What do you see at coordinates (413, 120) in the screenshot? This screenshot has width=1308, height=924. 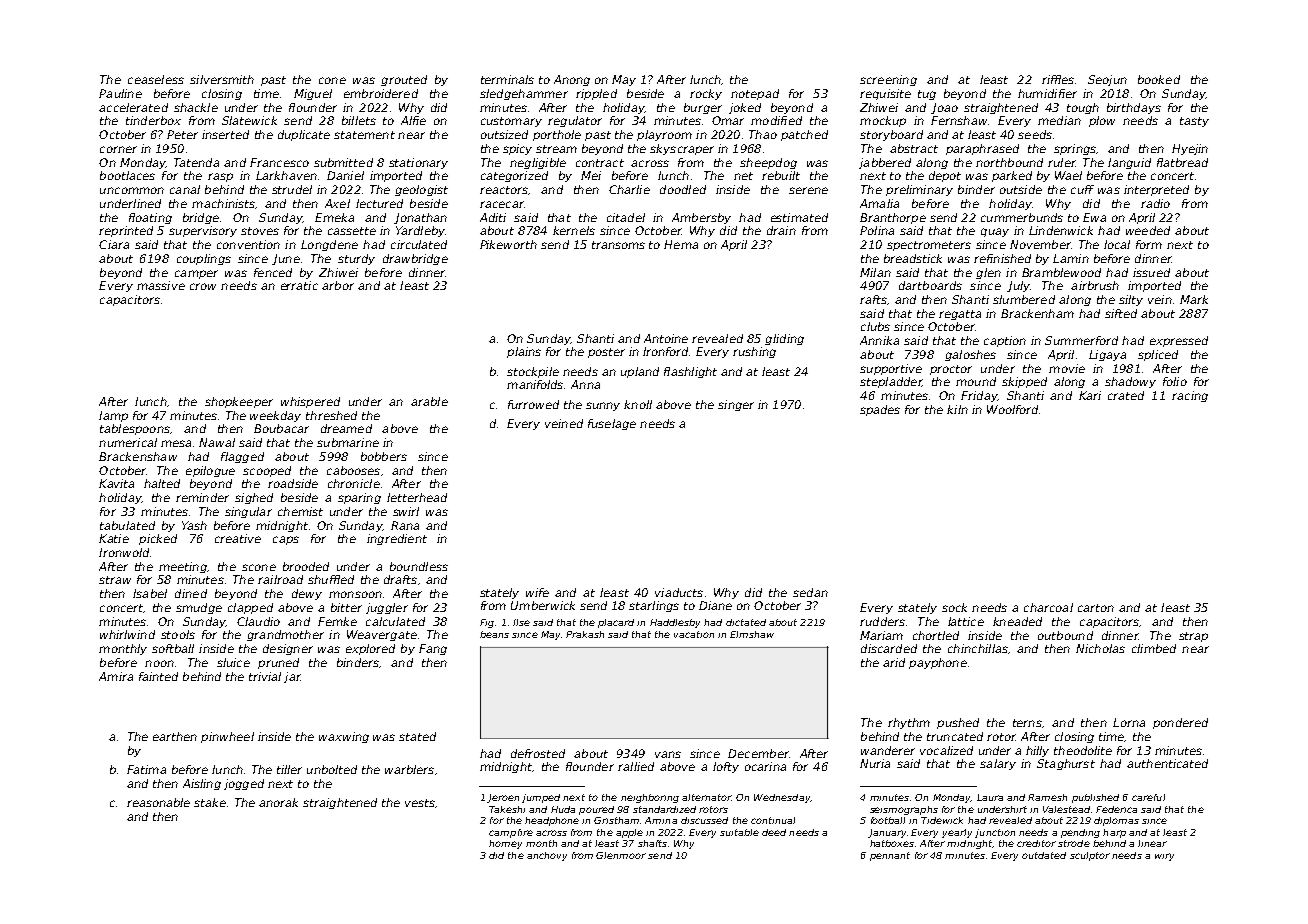 I see `Alfie` at bounding box center [413, 120].
